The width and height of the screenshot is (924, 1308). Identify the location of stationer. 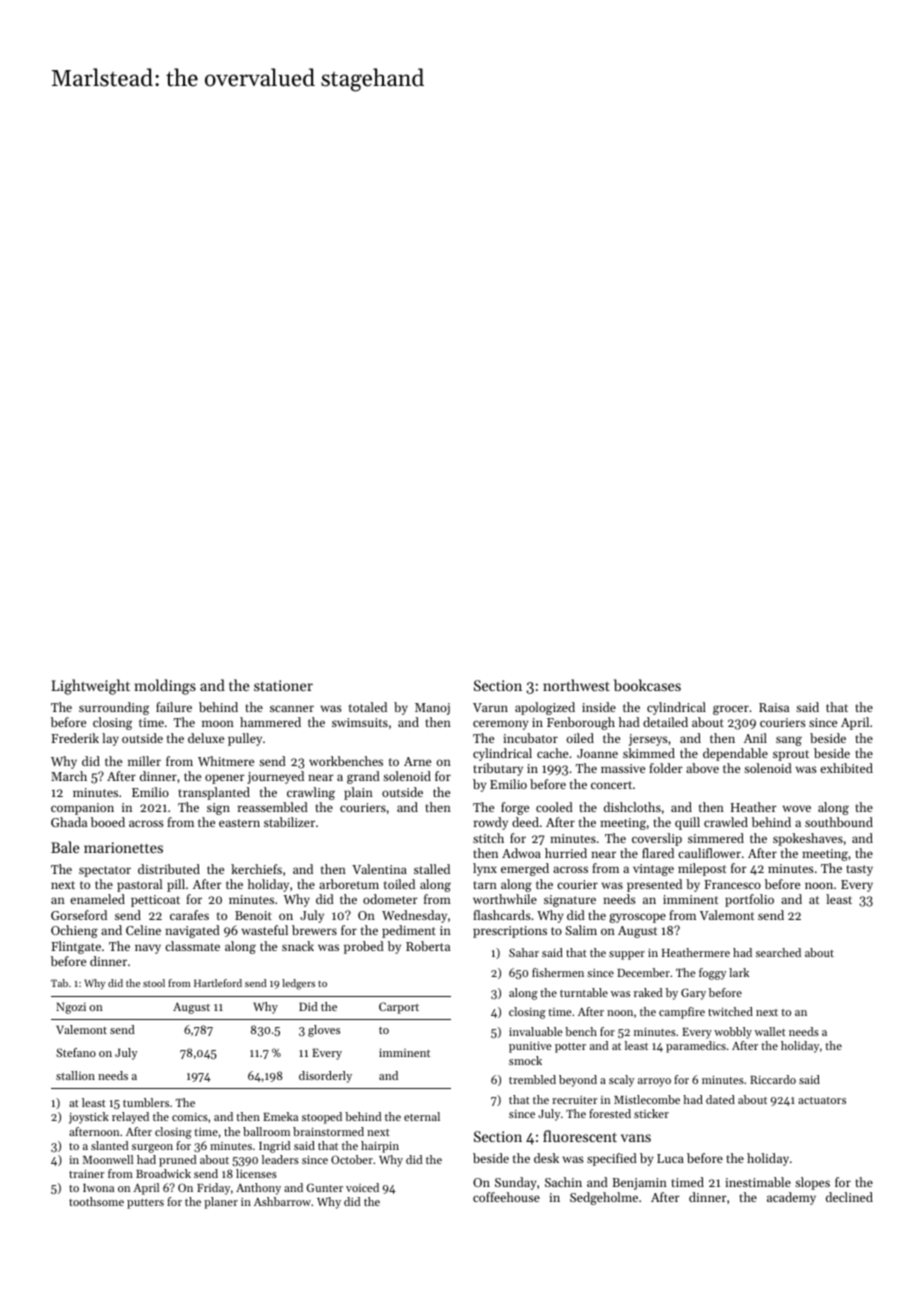
(283, 685).
